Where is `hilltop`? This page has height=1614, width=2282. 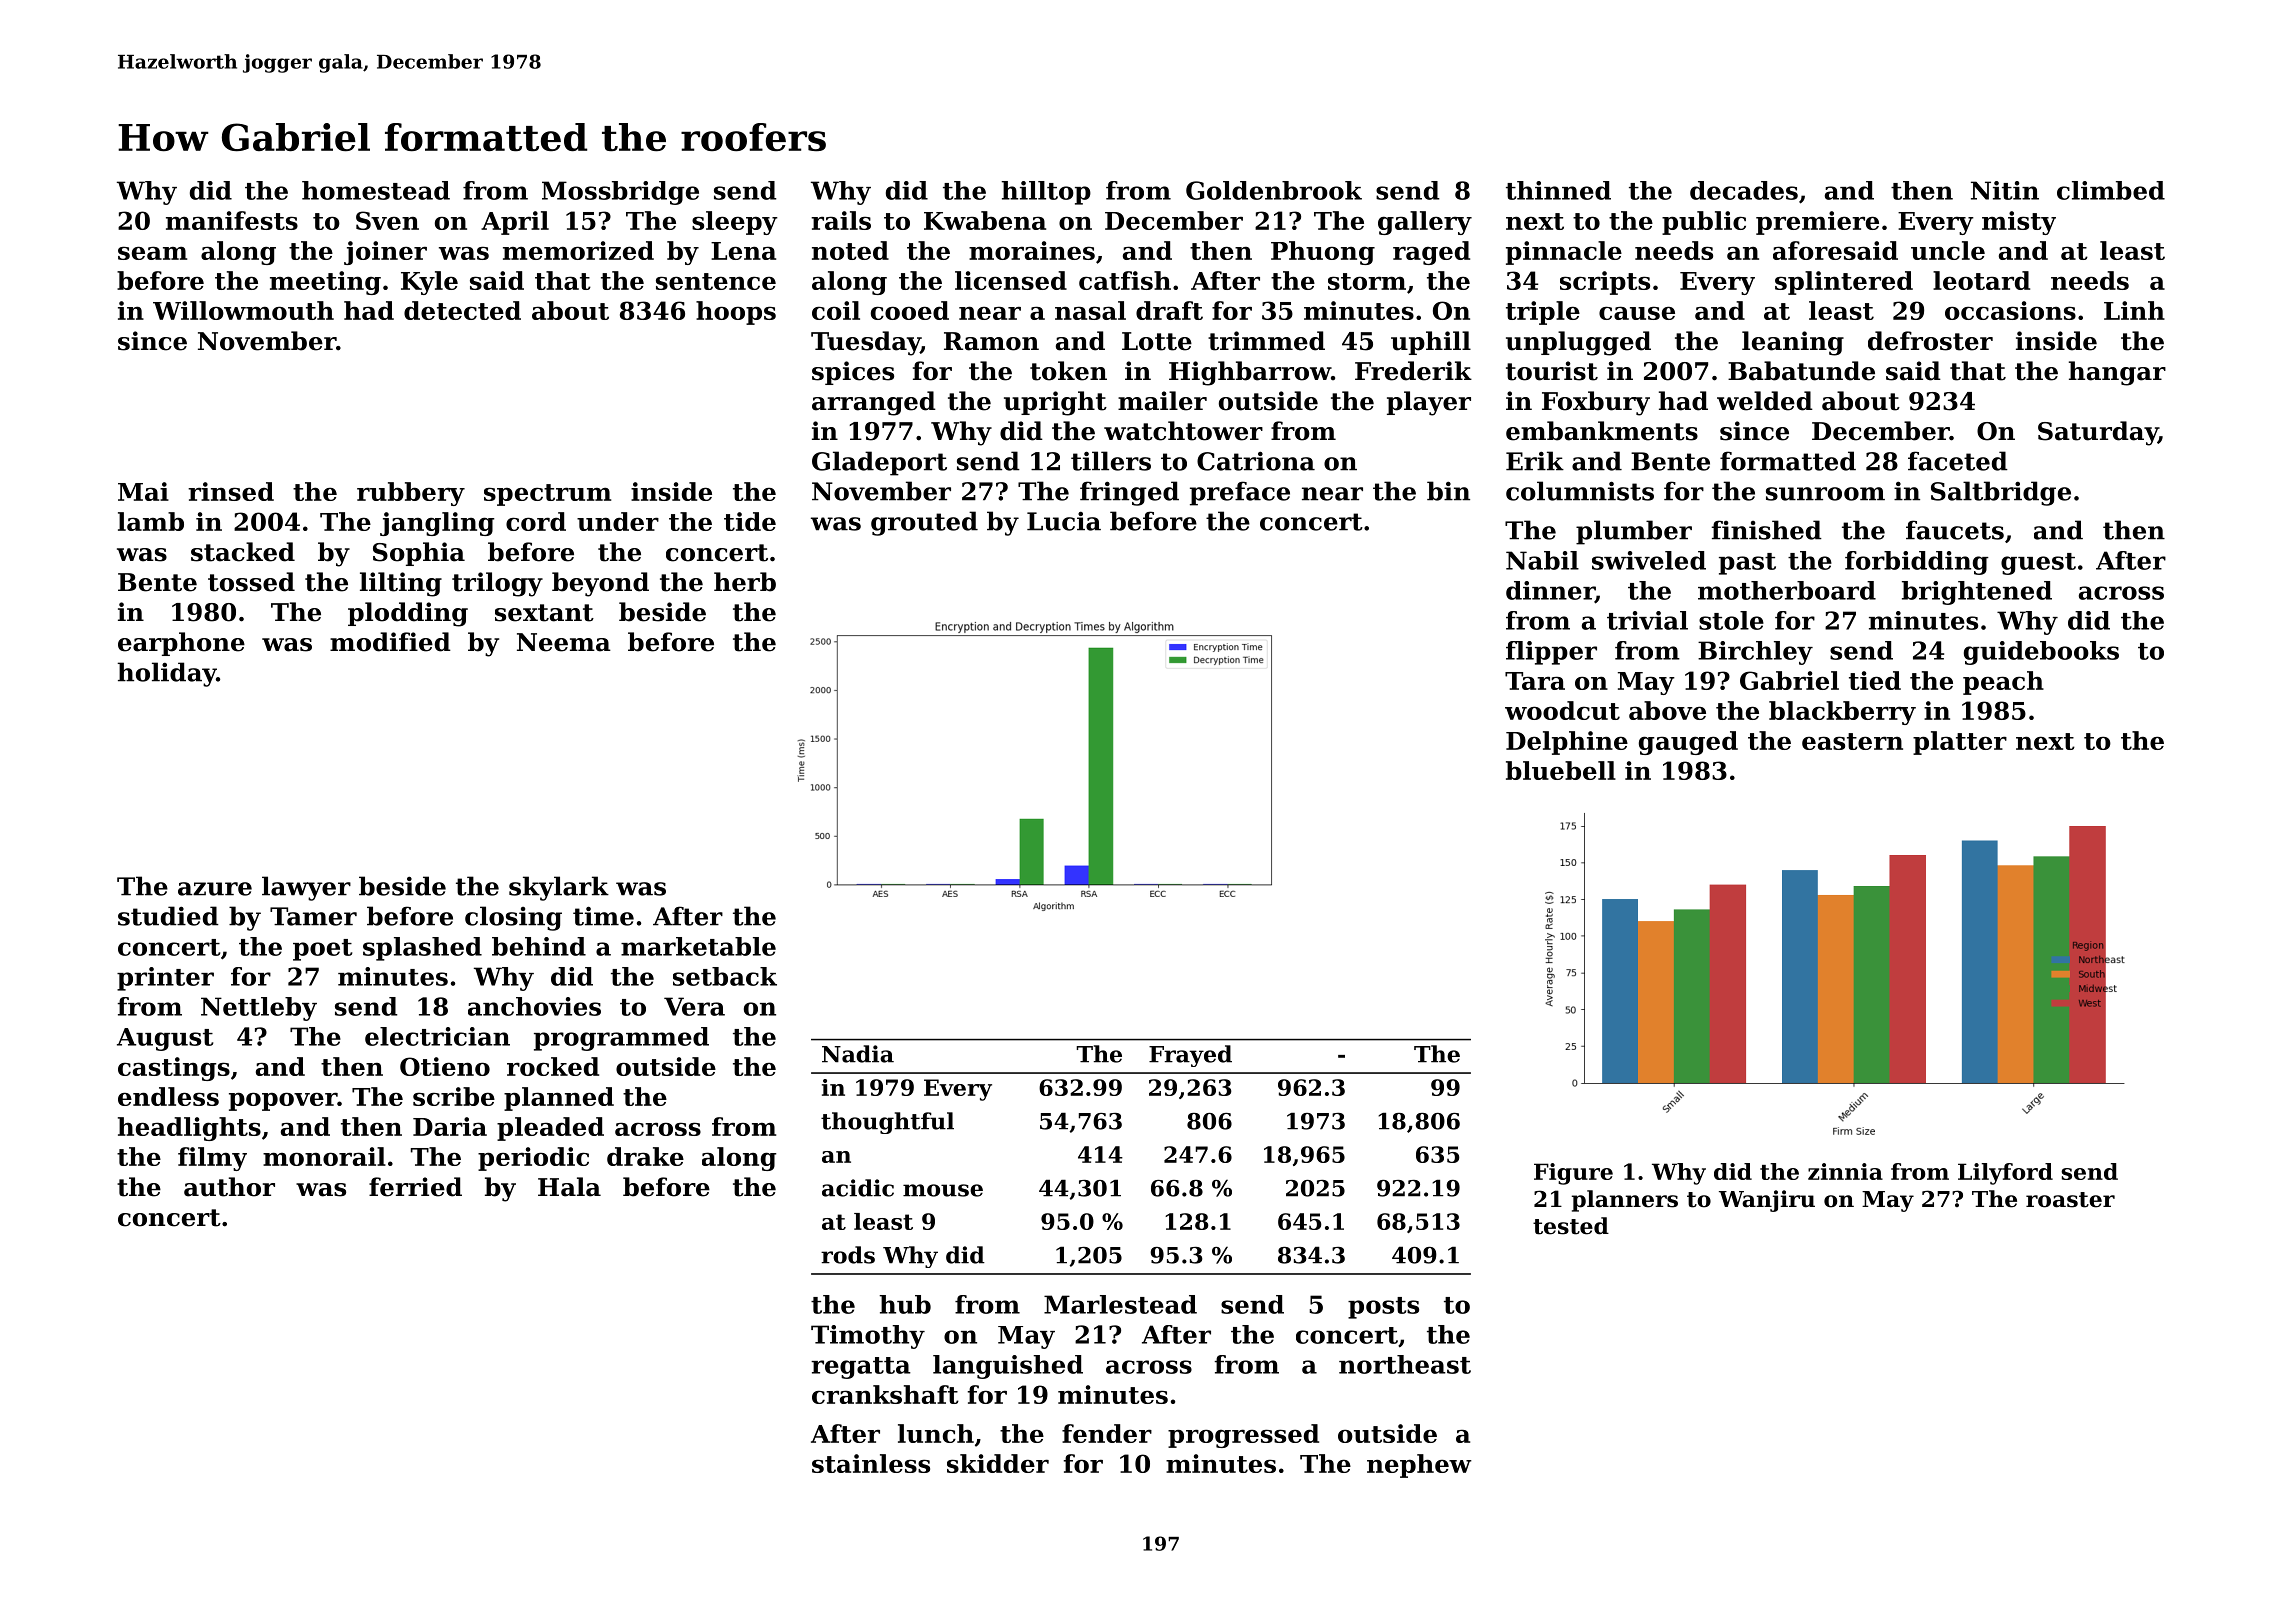 hilltop is located at coordinates (1046, 193).
